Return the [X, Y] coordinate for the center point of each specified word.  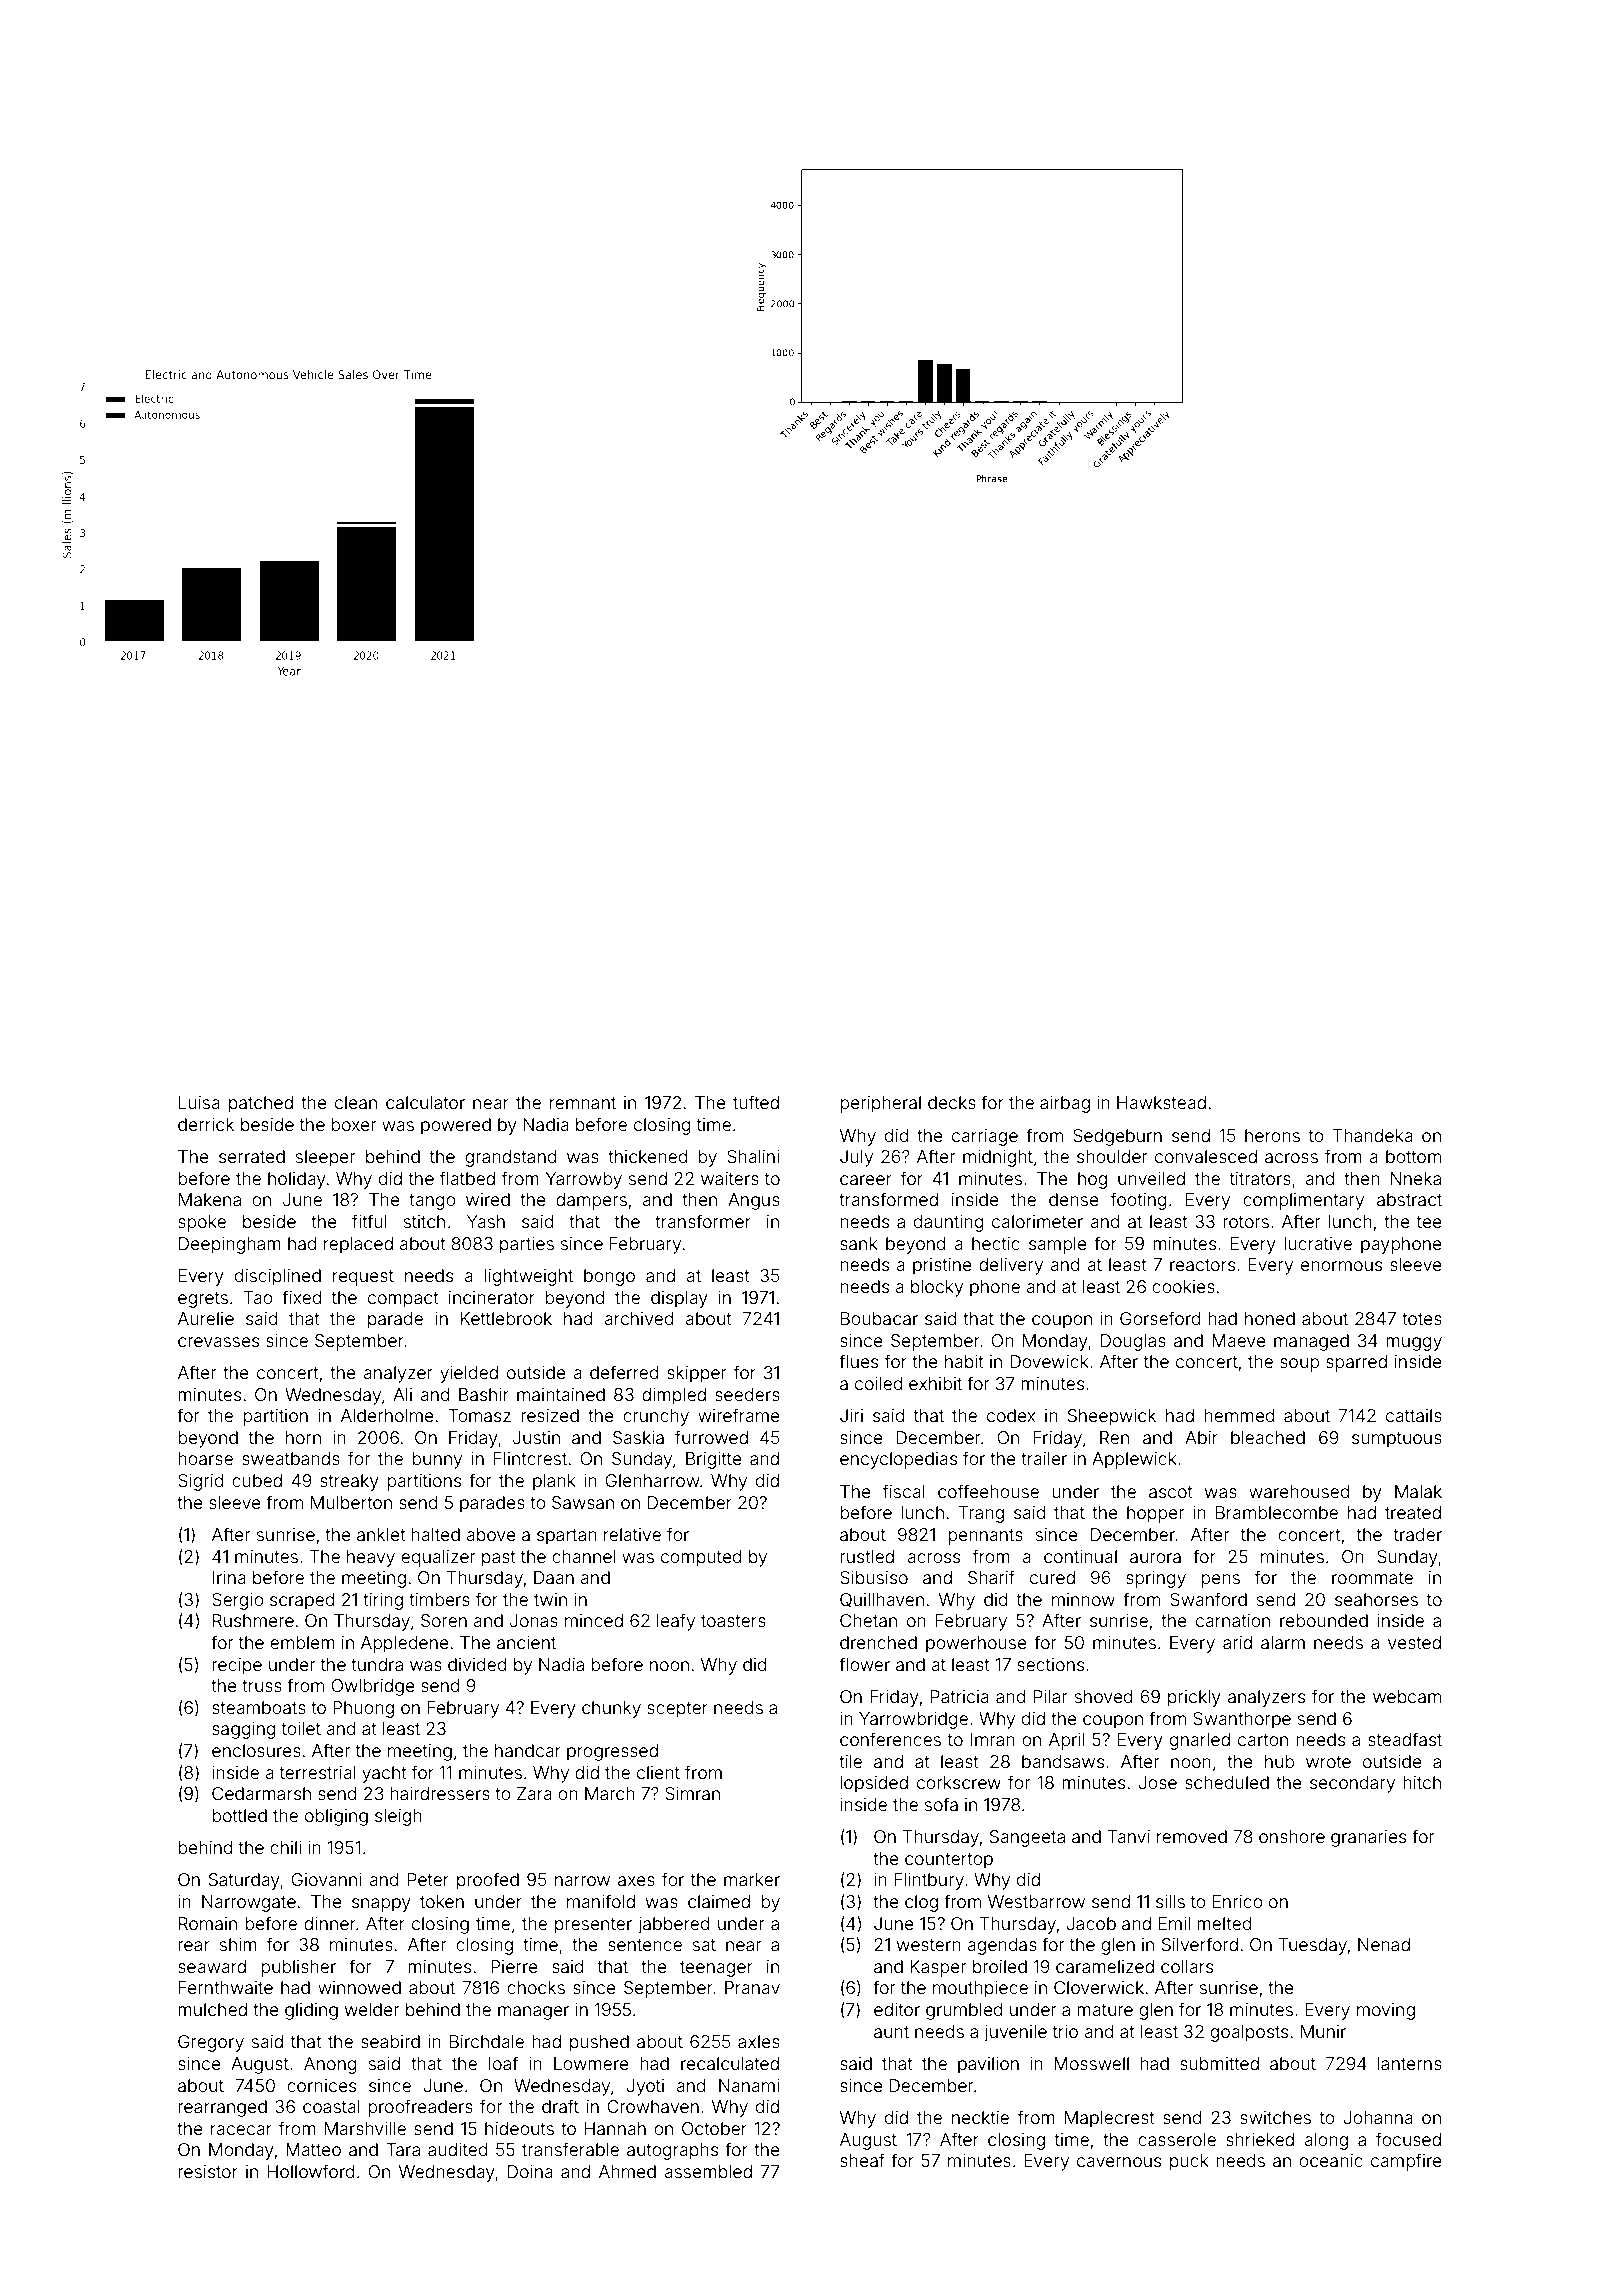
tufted [756, 1102]
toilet [301, 1728]
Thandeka [1373, 1135]
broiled [1000, 1966]
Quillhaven [882, 1600]
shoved [1104, 1696]
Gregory [211, 2043]
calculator [425, 1102]
